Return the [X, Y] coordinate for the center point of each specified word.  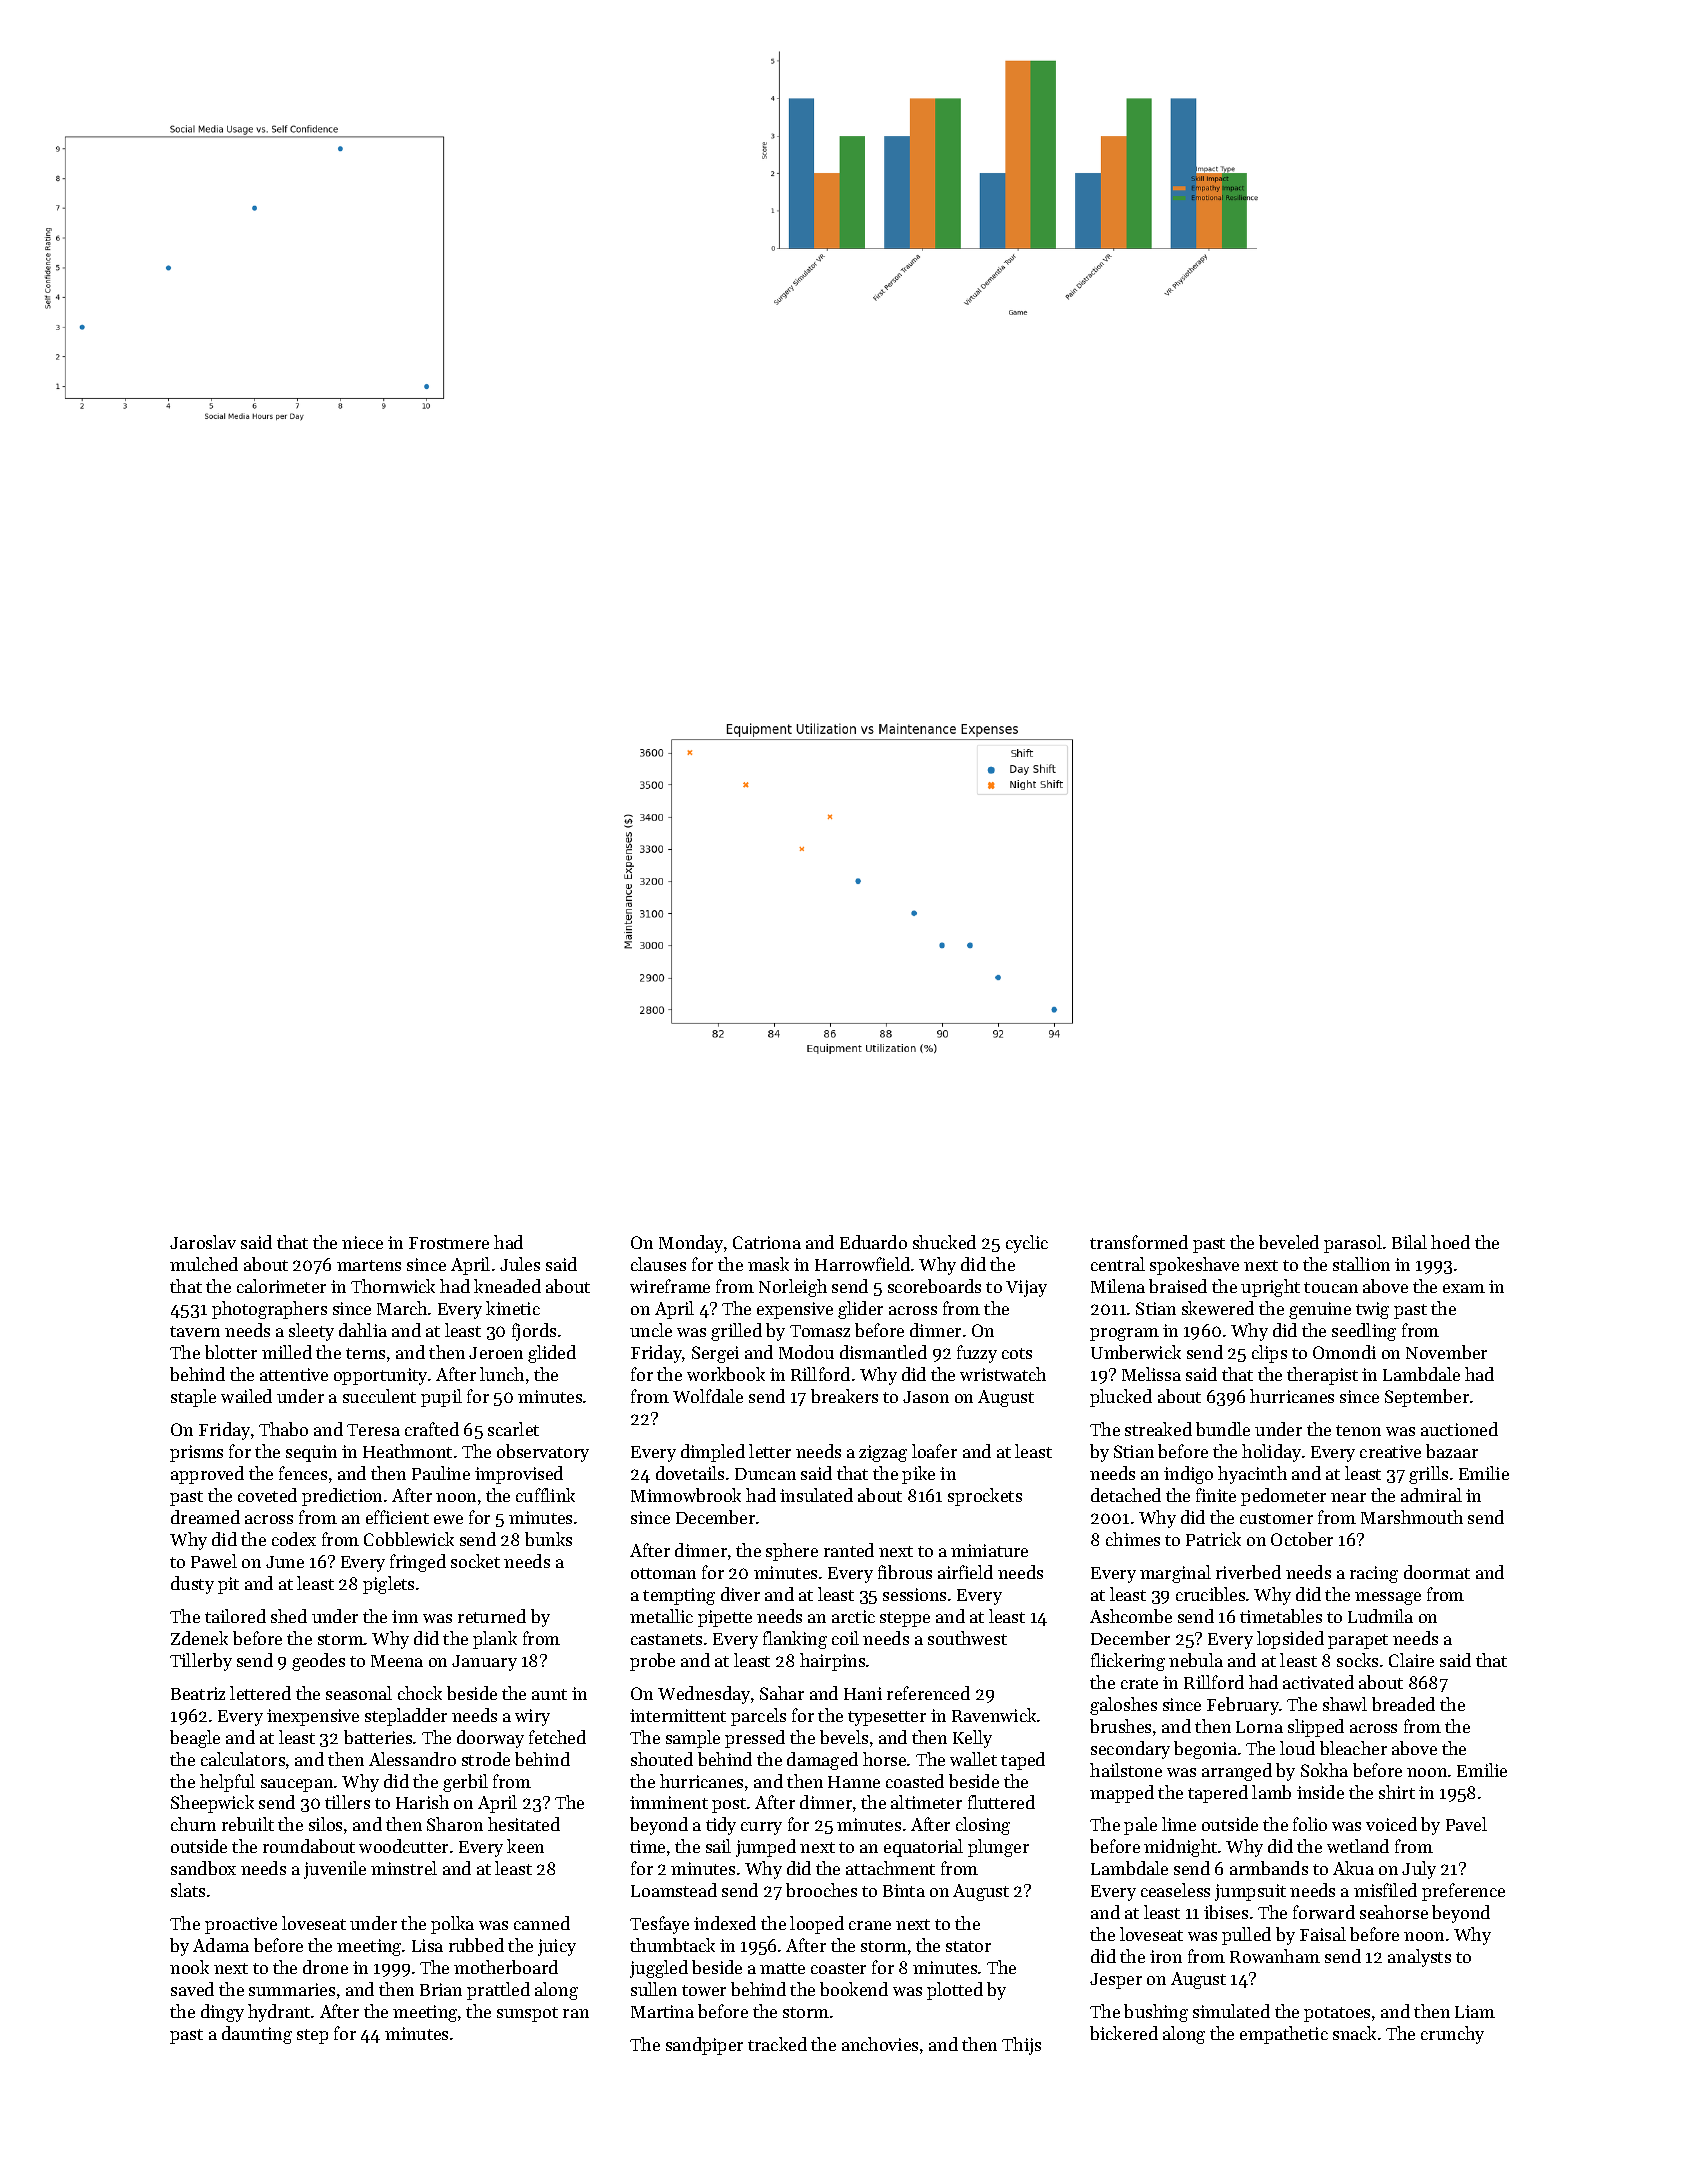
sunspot [527, 2014]
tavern [195, 1331]
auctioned [1459, 1429]
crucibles [1210, 1594]
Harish [422, 1802]
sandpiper [704, 2046]
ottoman [663, 1573]
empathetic [1284, 2035]
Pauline [441, 1473]
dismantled [883, 1352]
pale [1140, 1826]
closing [983, 1826]
